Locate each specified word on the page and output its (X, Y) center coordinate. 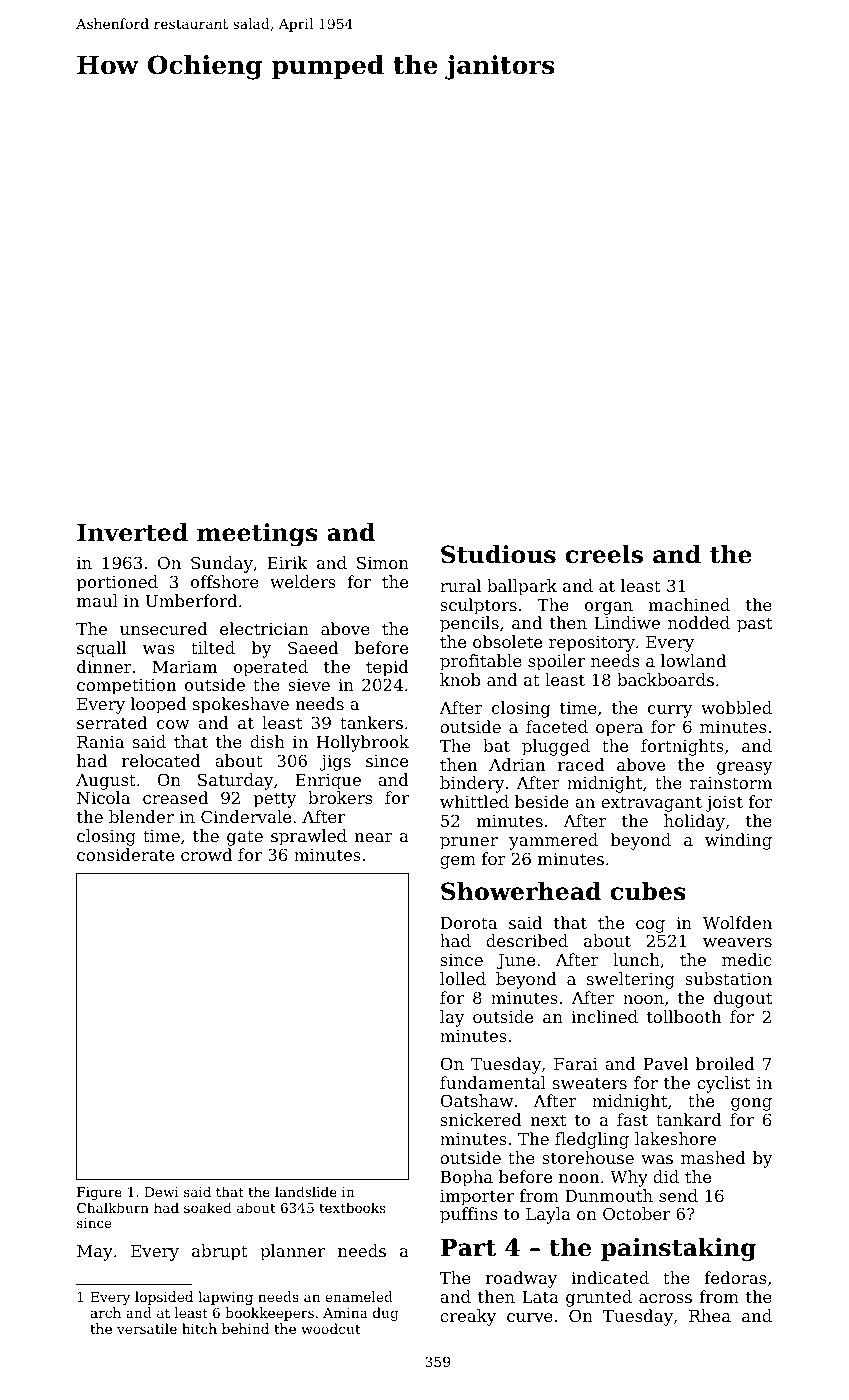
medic (747, 959)
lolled (463, 978)
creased (175, 797)
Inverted (132, 532)
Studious (498, 554)
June (515, 962)
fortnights (682, 747)
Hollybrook (362, 743)
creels (604, 554)
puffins (468, 1215)
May (95, 1253)
